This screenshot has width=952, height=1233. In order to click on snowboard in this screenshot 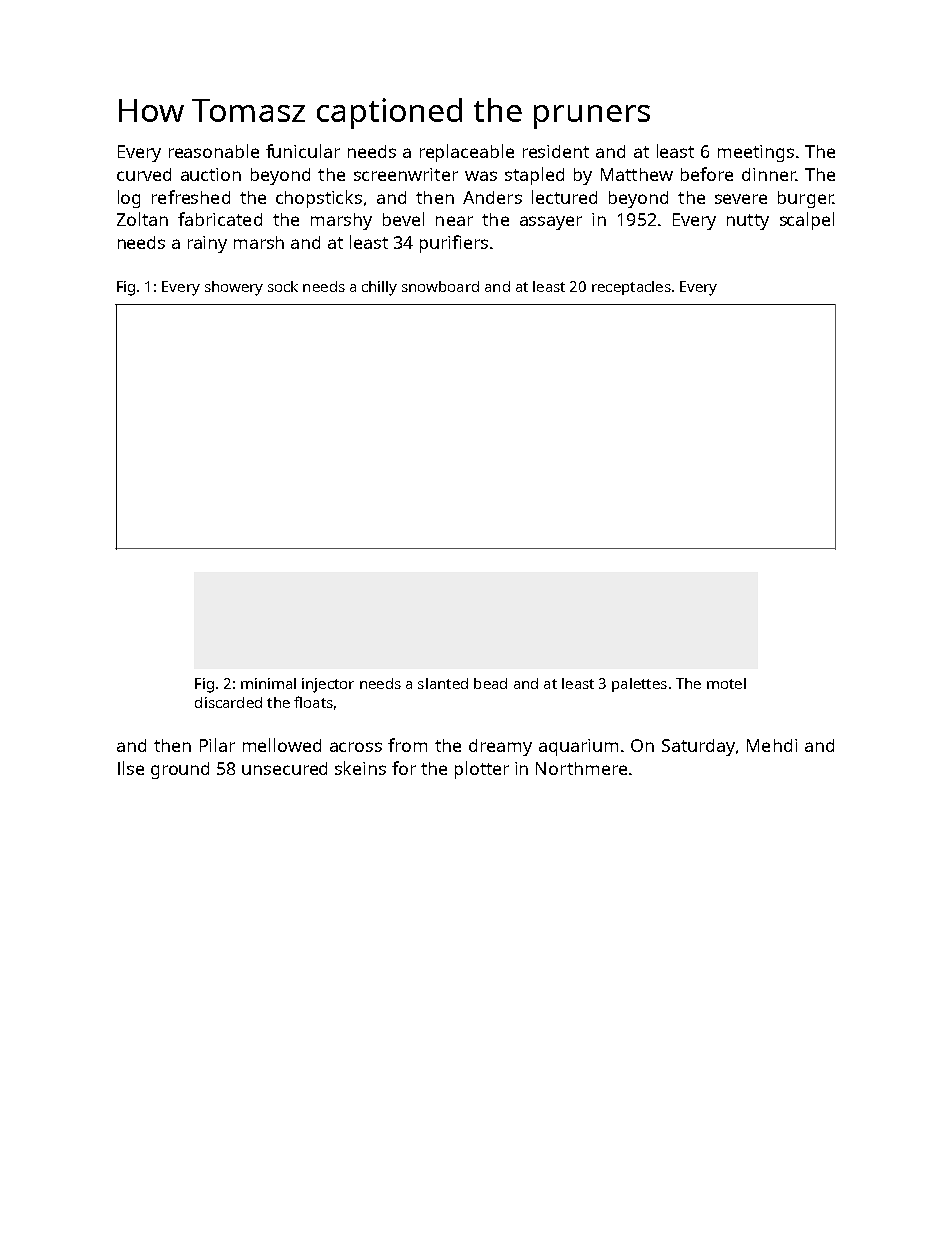, I will do `click(440, 286)`.
